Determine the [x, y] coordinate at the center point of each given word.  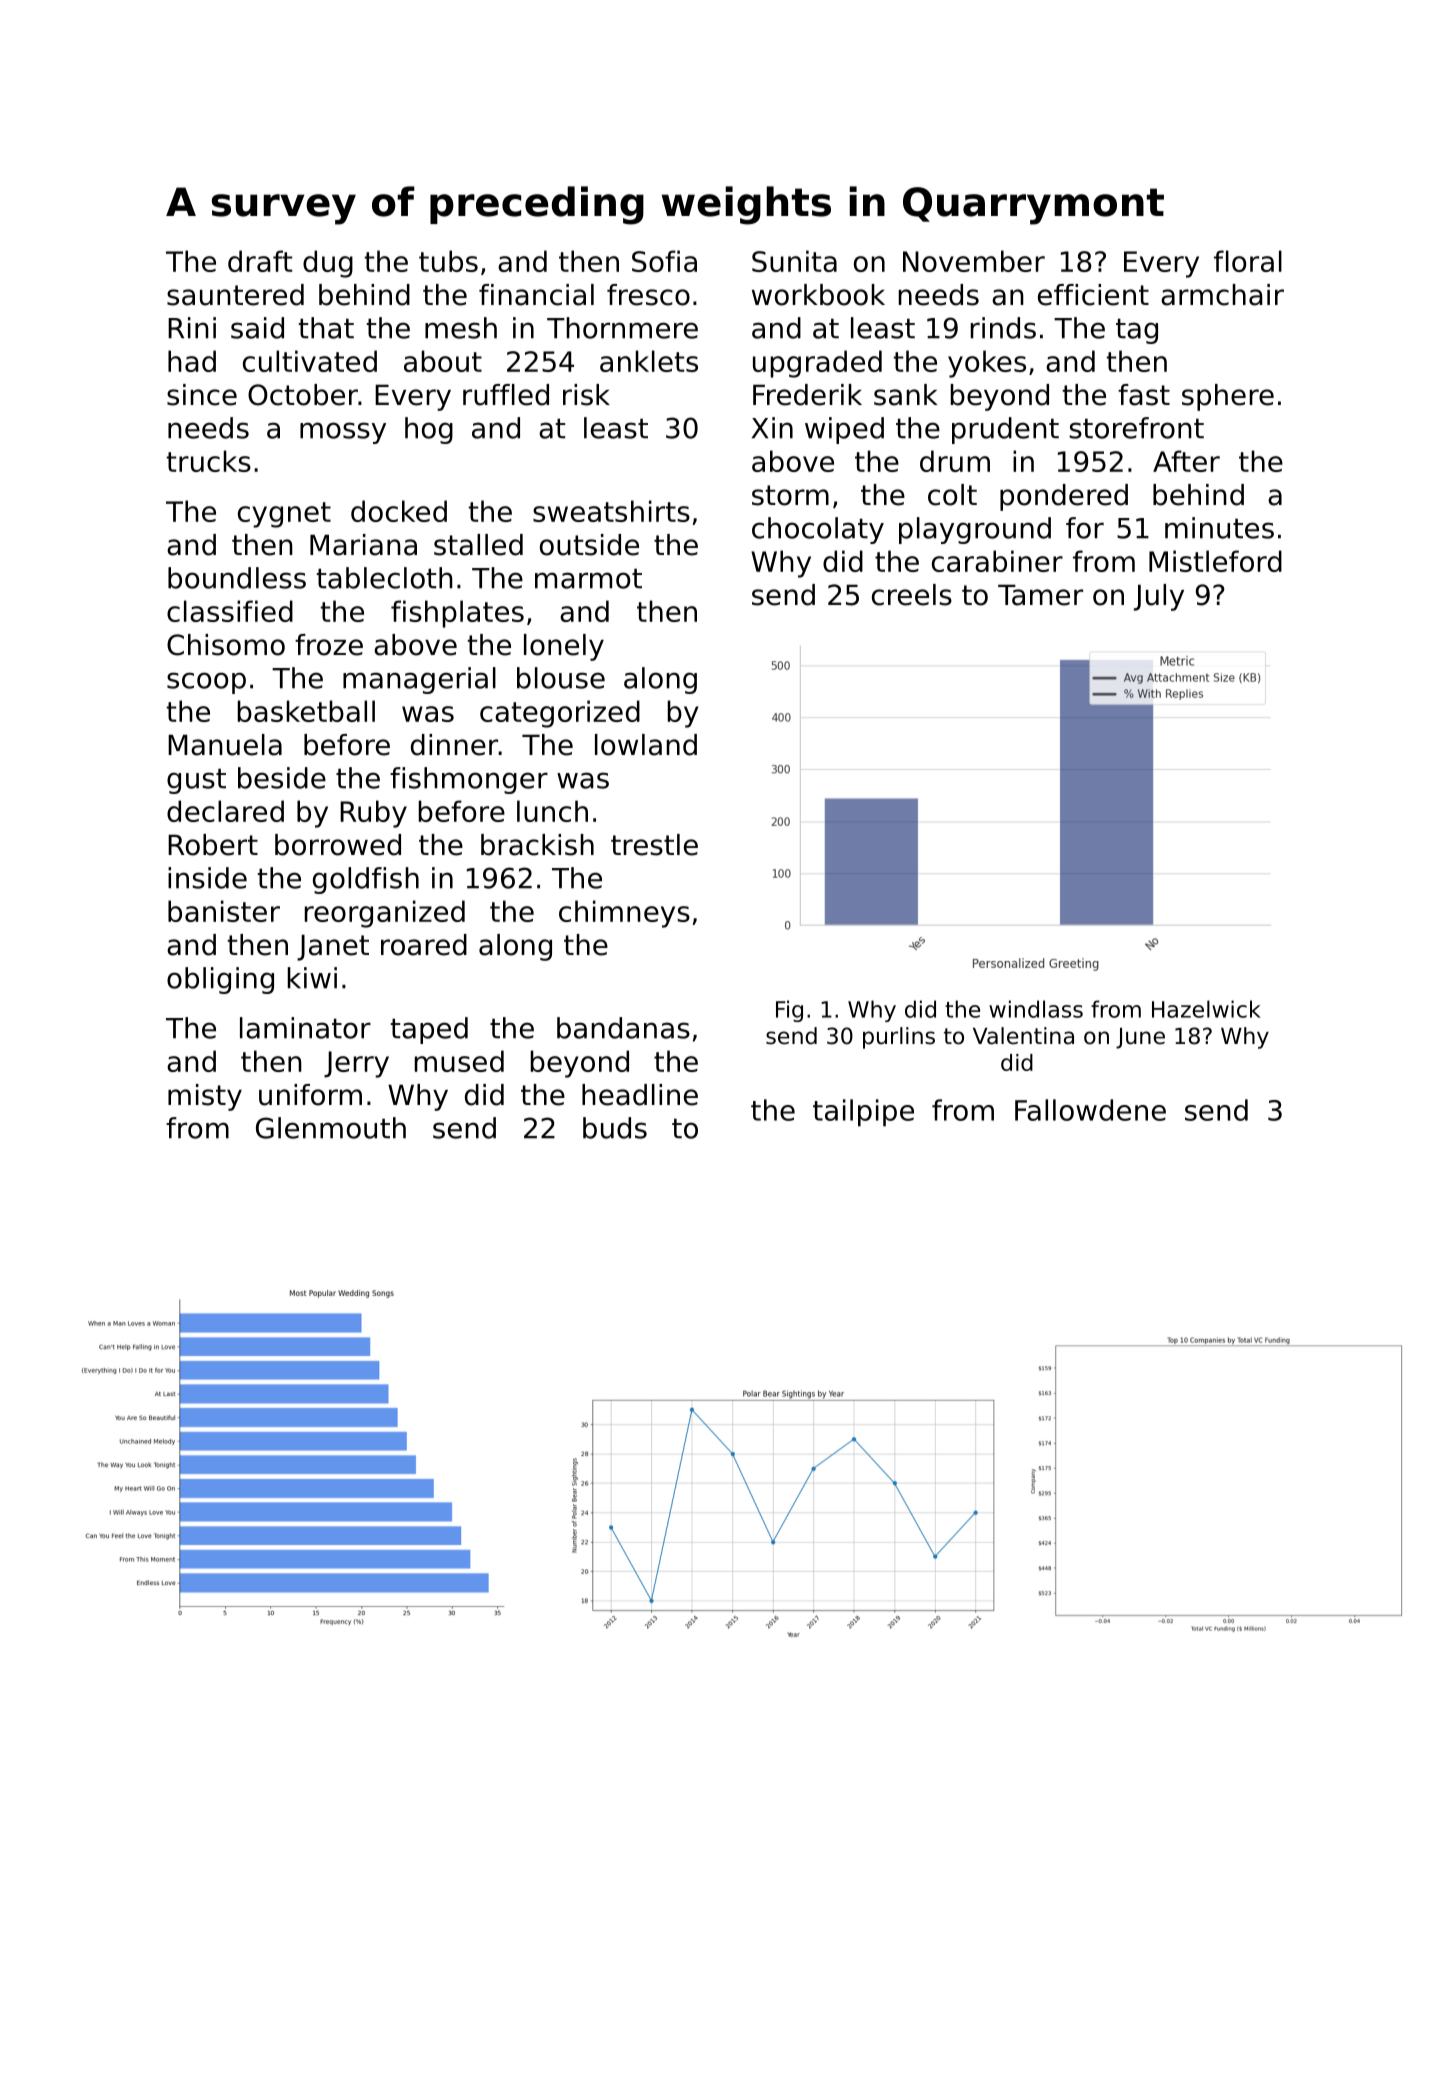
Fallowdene [1090, 1110]
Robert [213, 845]
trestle [654, 845]
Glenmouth [331, 1128]
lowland [646, 745]
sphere [1228, 397]
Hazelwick [1206, 1009]
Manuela [225, 745]
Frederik [807, 395]
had [192, 361]
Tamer [1040, 595]
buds [615, 1128]
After [1186, 461]
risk [586, 395]
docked [399, 511]
